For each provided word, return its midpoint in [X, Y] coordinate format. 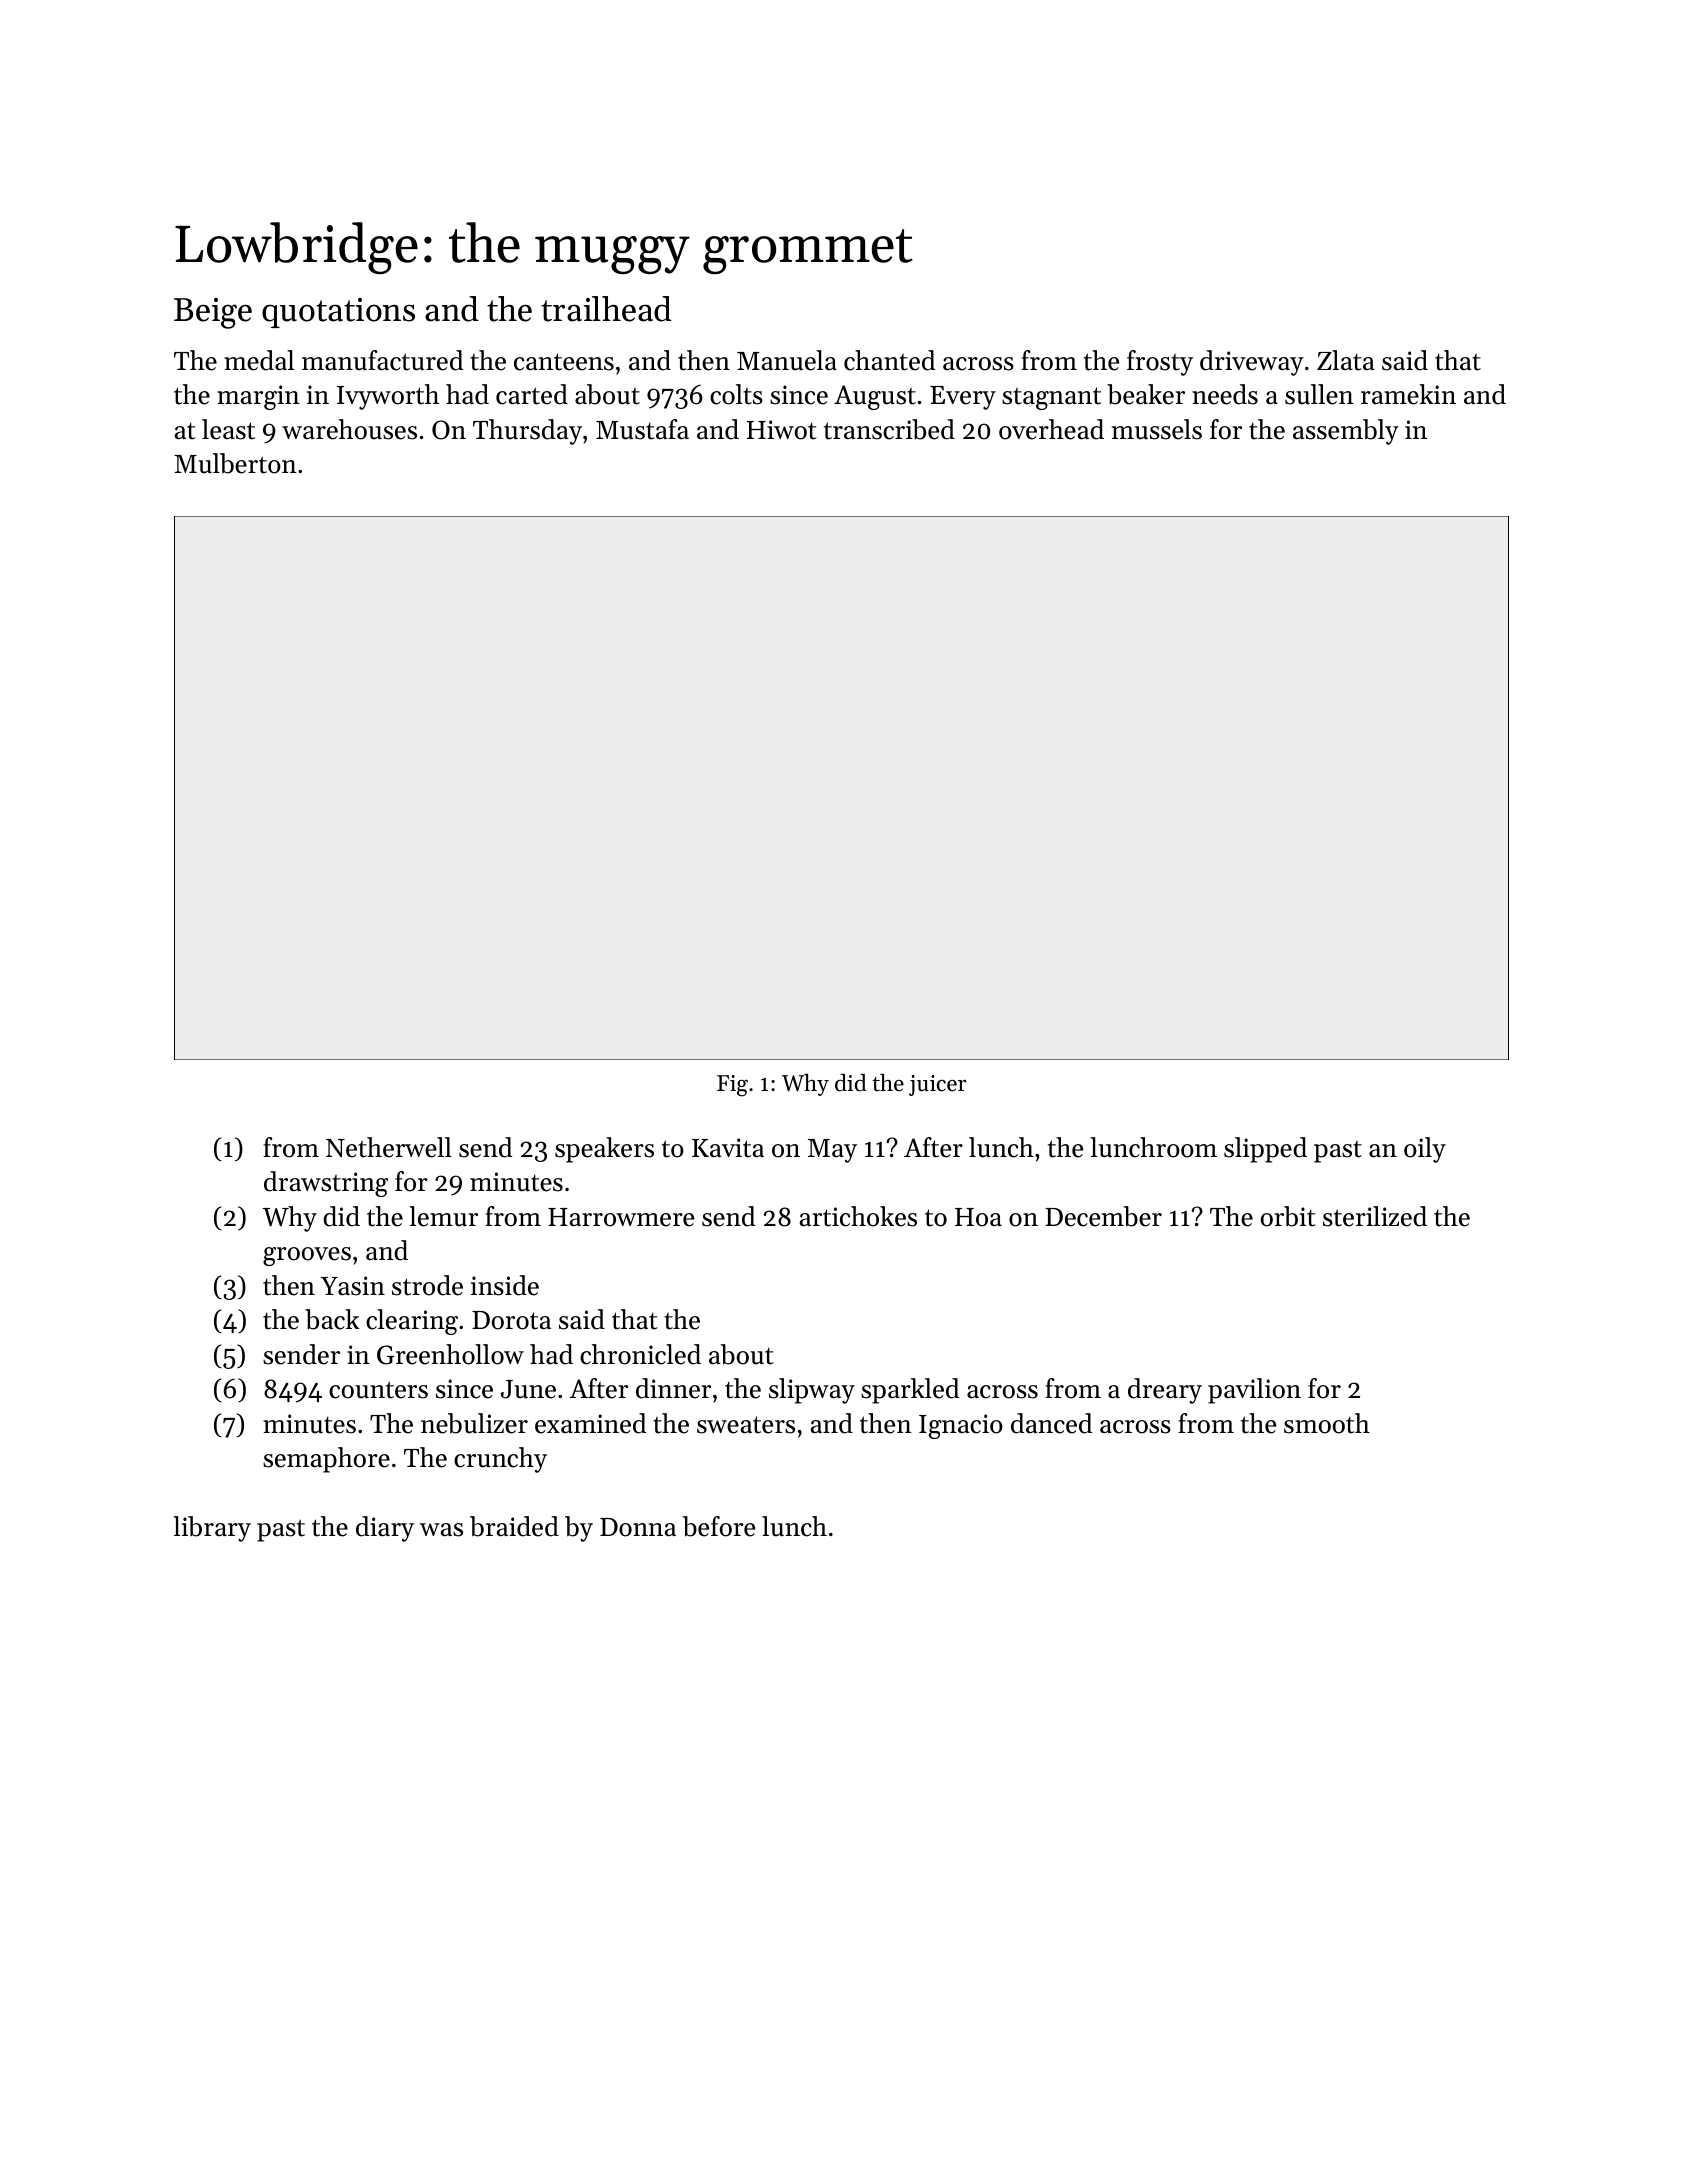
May [832, 1151]
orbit [1288, 1216]
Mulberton [235, 463]
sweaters [746, 1425]
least [228, 429]
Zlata [1346, 360]
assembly [1346, 432]
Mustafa [642, 429]
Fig [732, 1086]
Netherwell [389, 1147]
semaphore [326, 1460]
